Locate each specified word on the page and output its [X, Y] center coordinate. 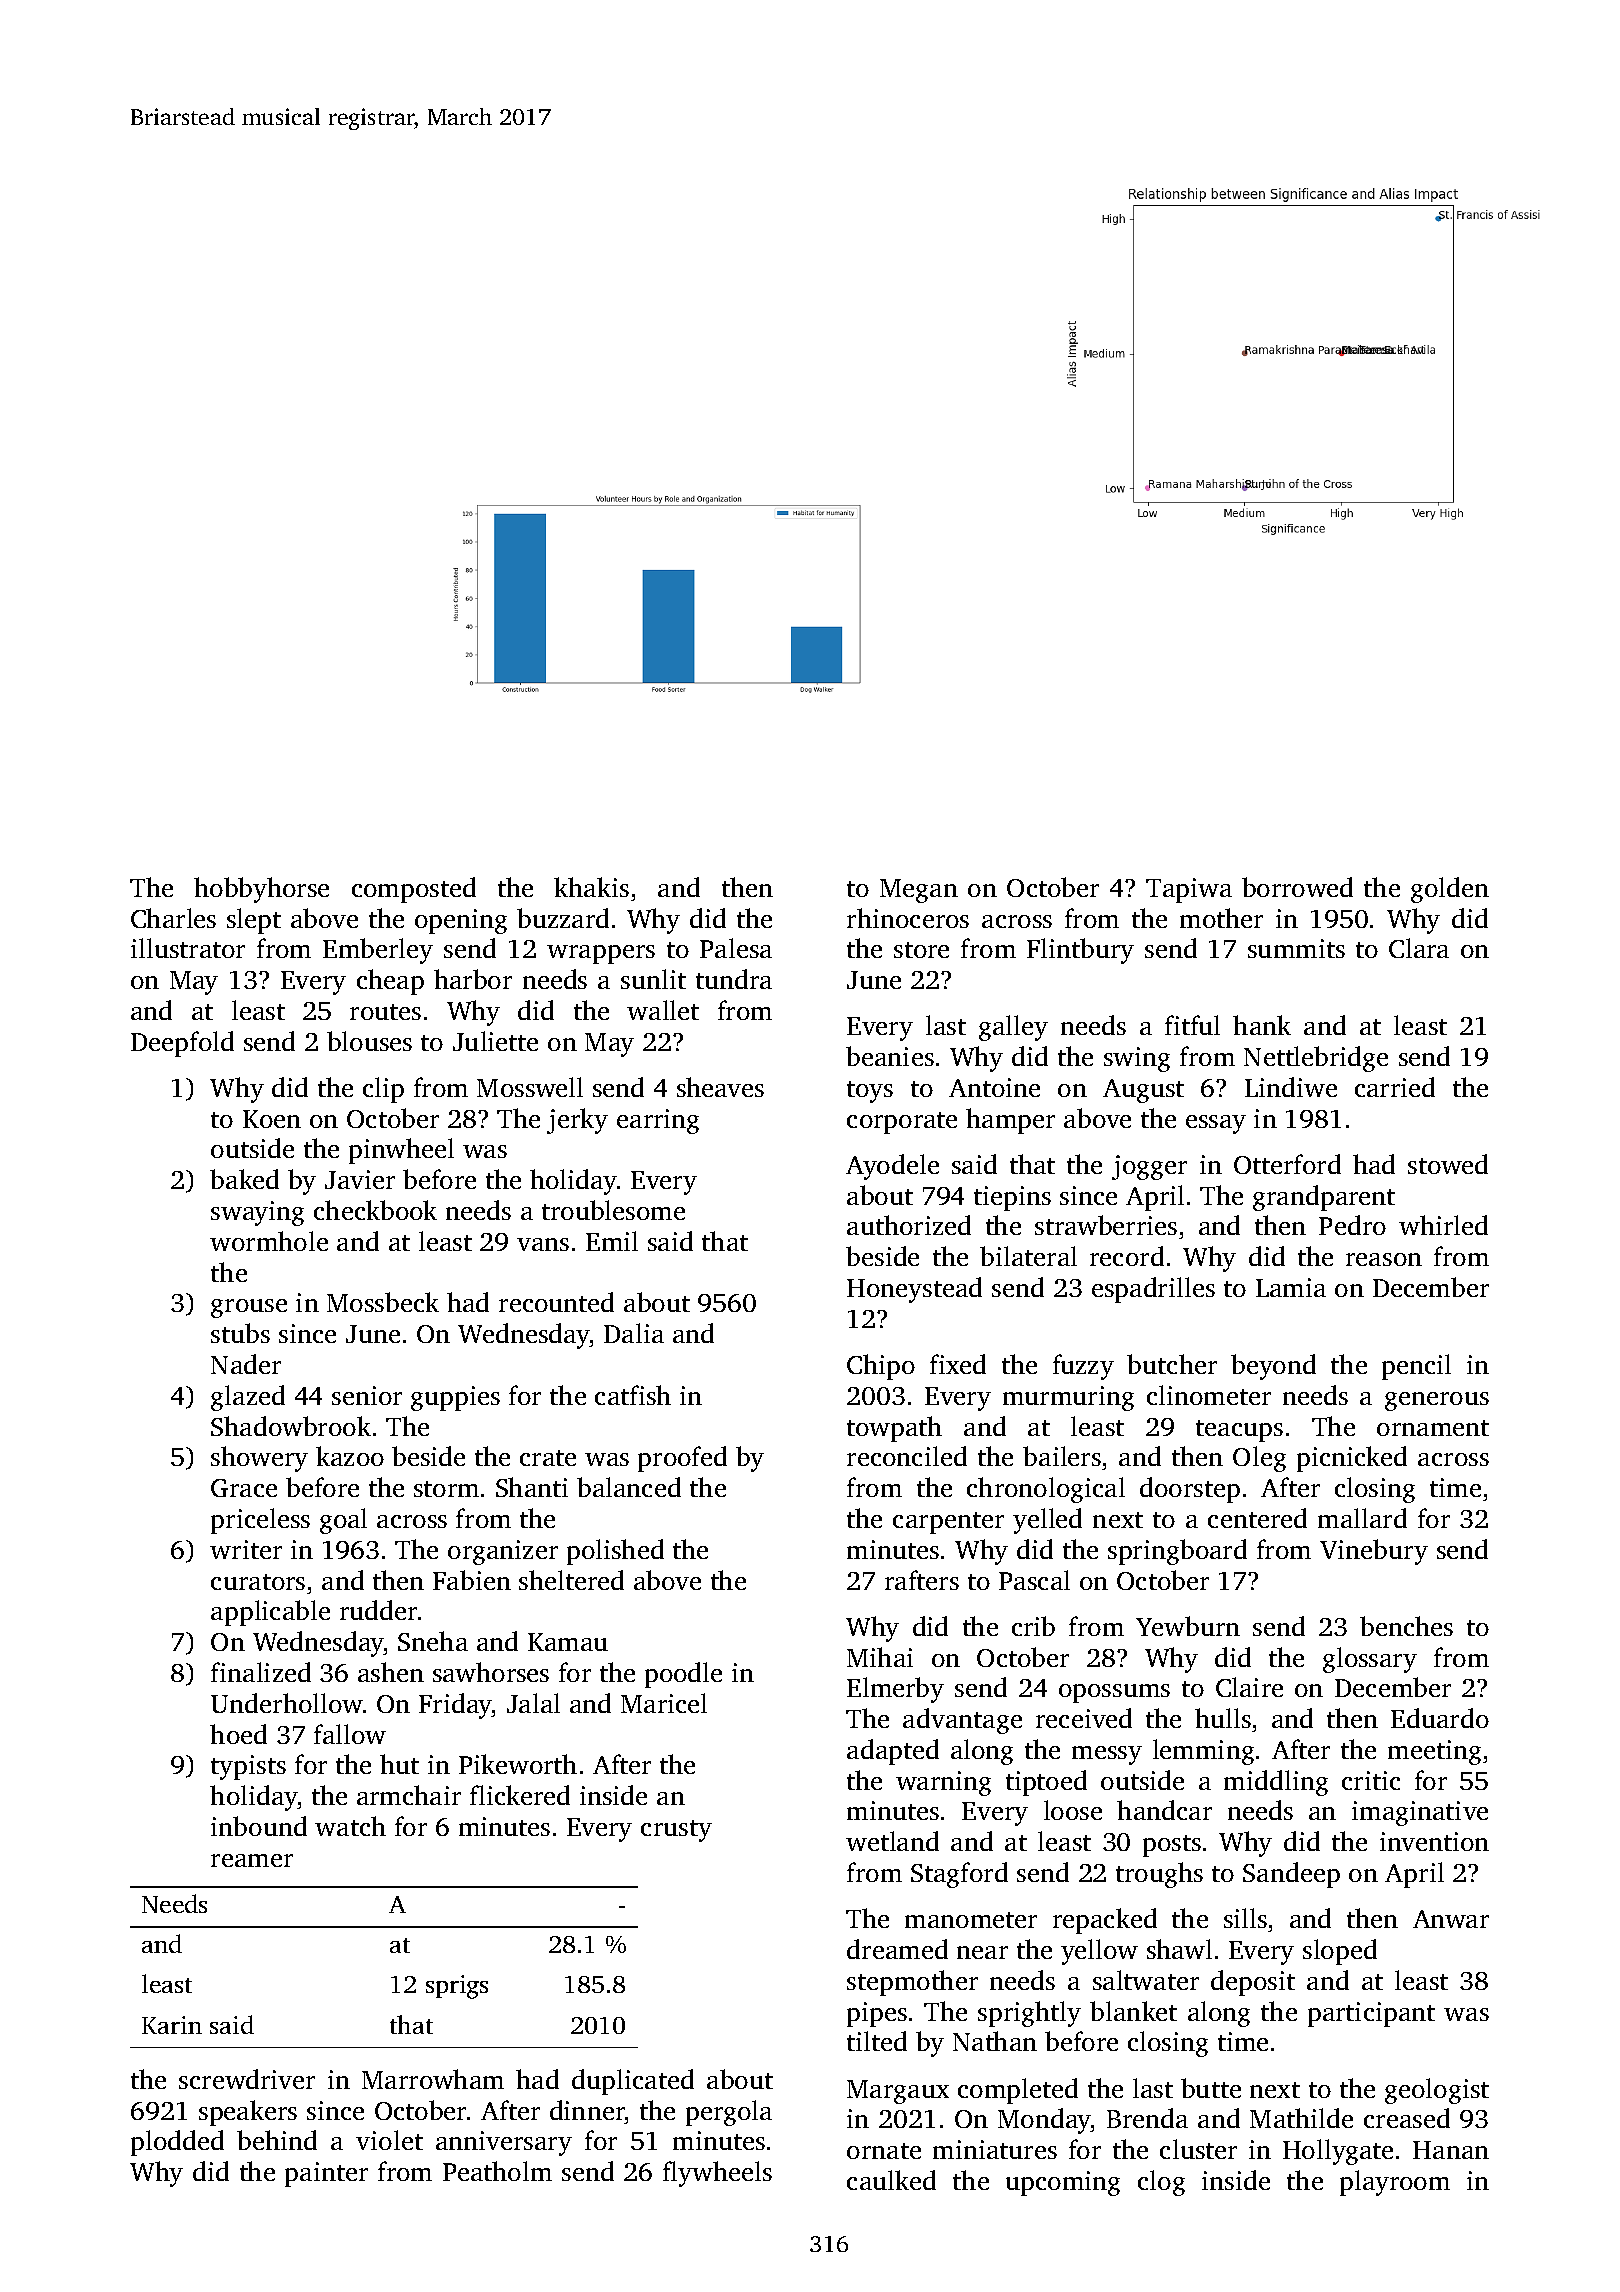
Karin [172, 2025]
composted [414, 890]
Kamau [568, 1642]
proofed [682, 1459]
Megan [919, 891]
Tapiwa [1189, 890]
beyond [1273, 1367]
